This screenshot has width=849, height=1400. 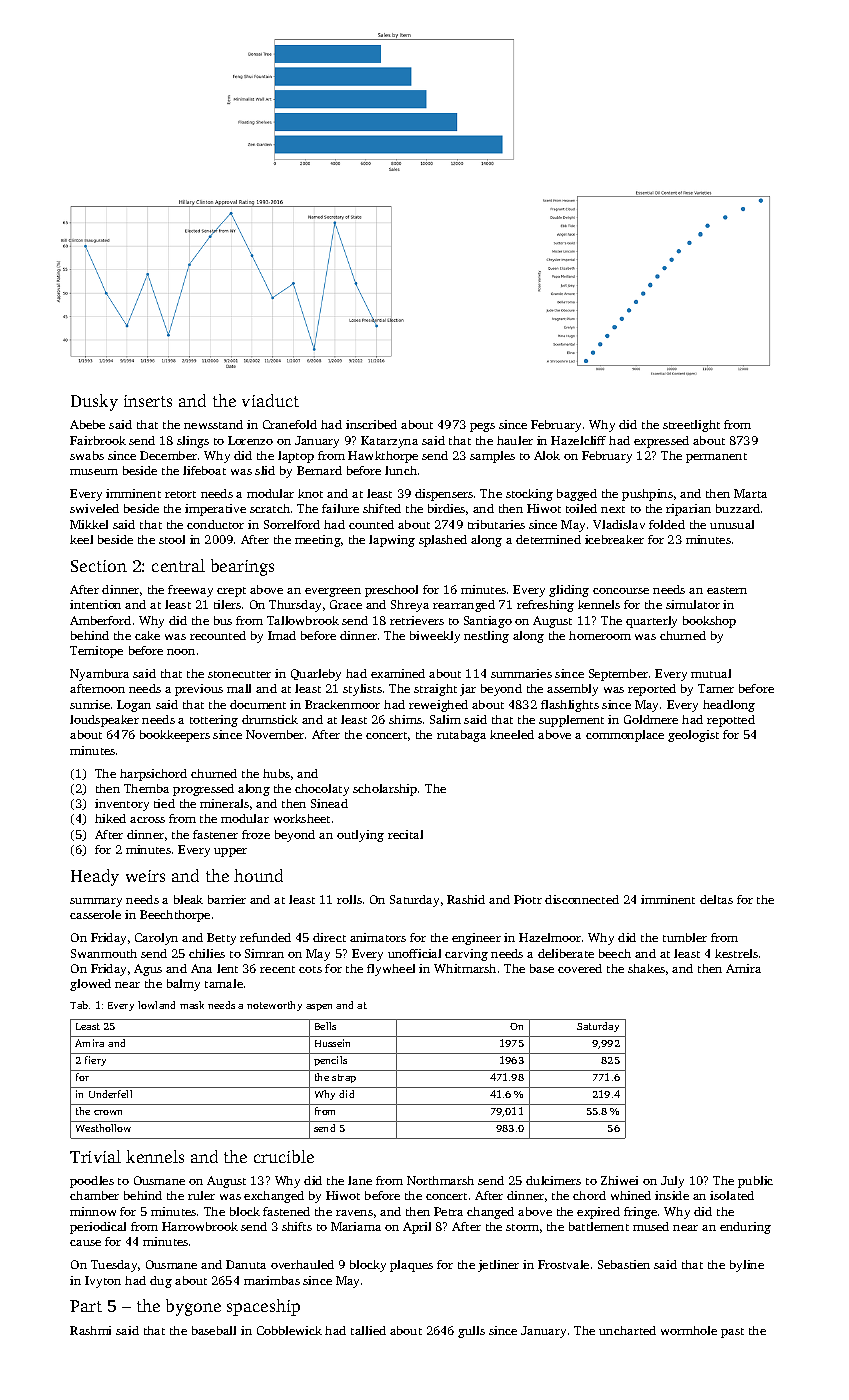 I want to click on public, so click(x=755, y=1182).
